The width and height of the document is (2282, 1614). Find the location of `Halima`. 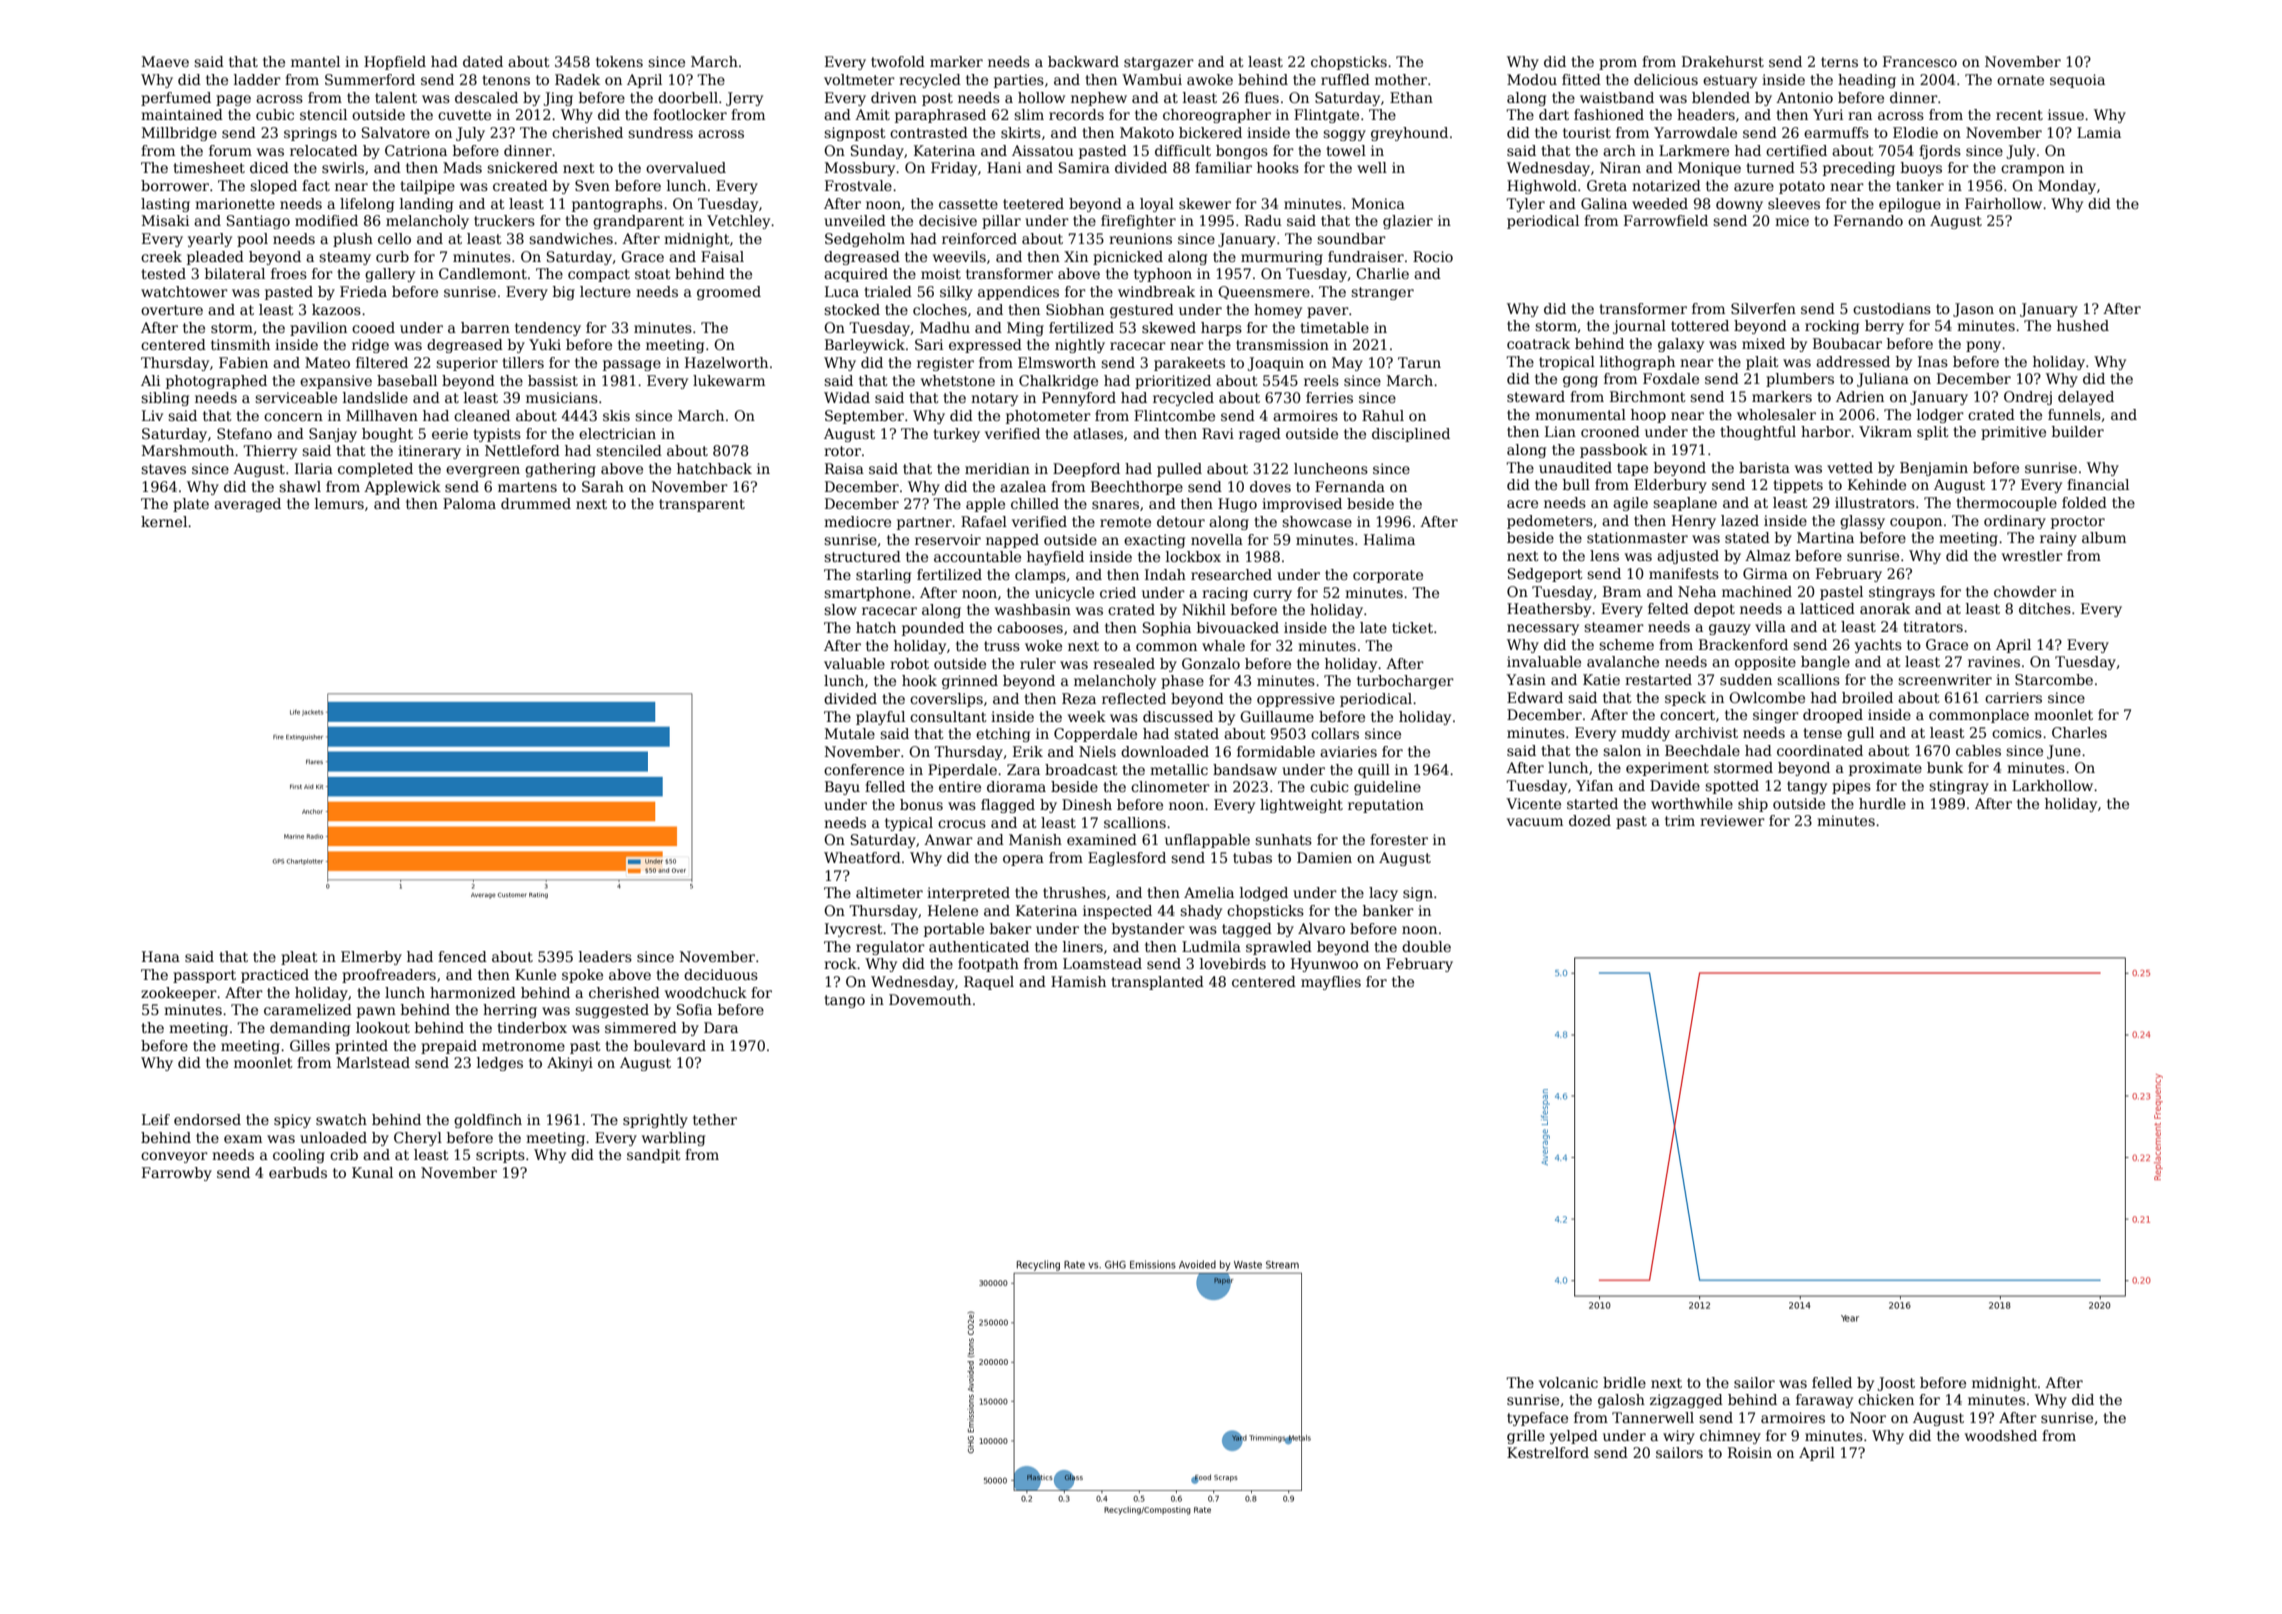

Halima is located at coordinates (1389, 539).
